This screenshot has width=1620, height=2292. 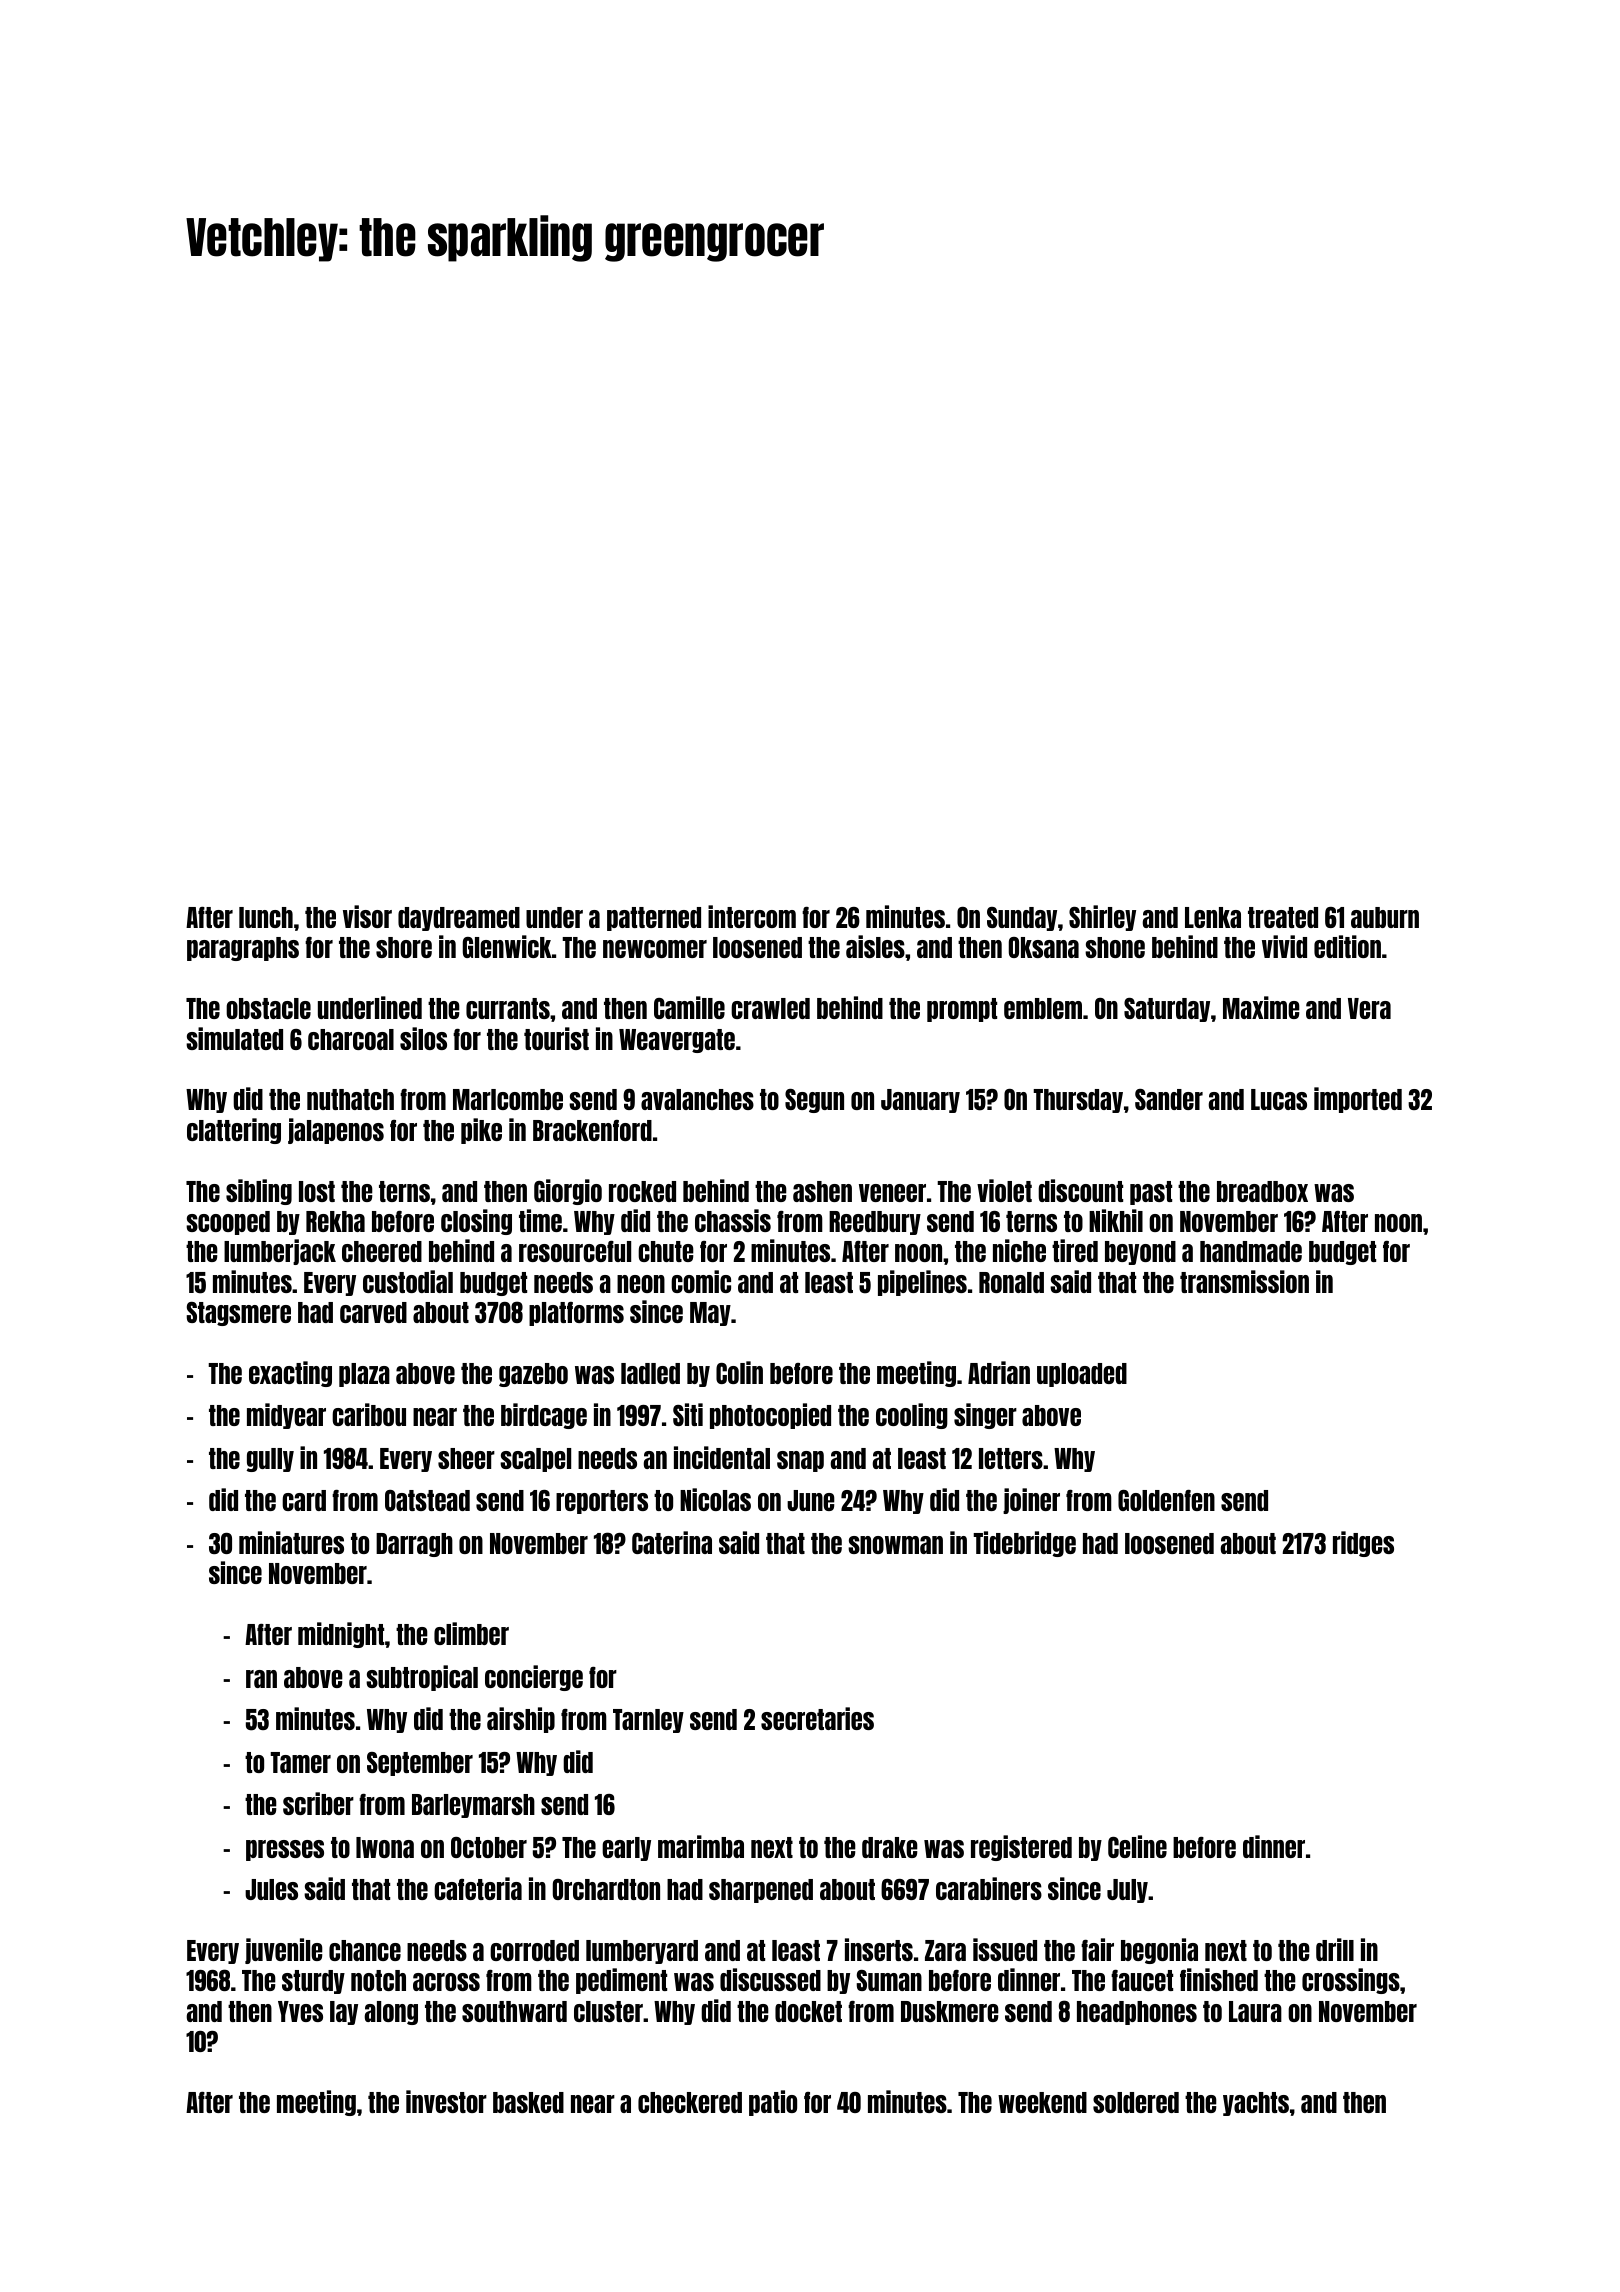 What do you see at coordinates (1042, 2102) in the screenshot?
I see `weekend` at bounding box center [1042, 2102].
